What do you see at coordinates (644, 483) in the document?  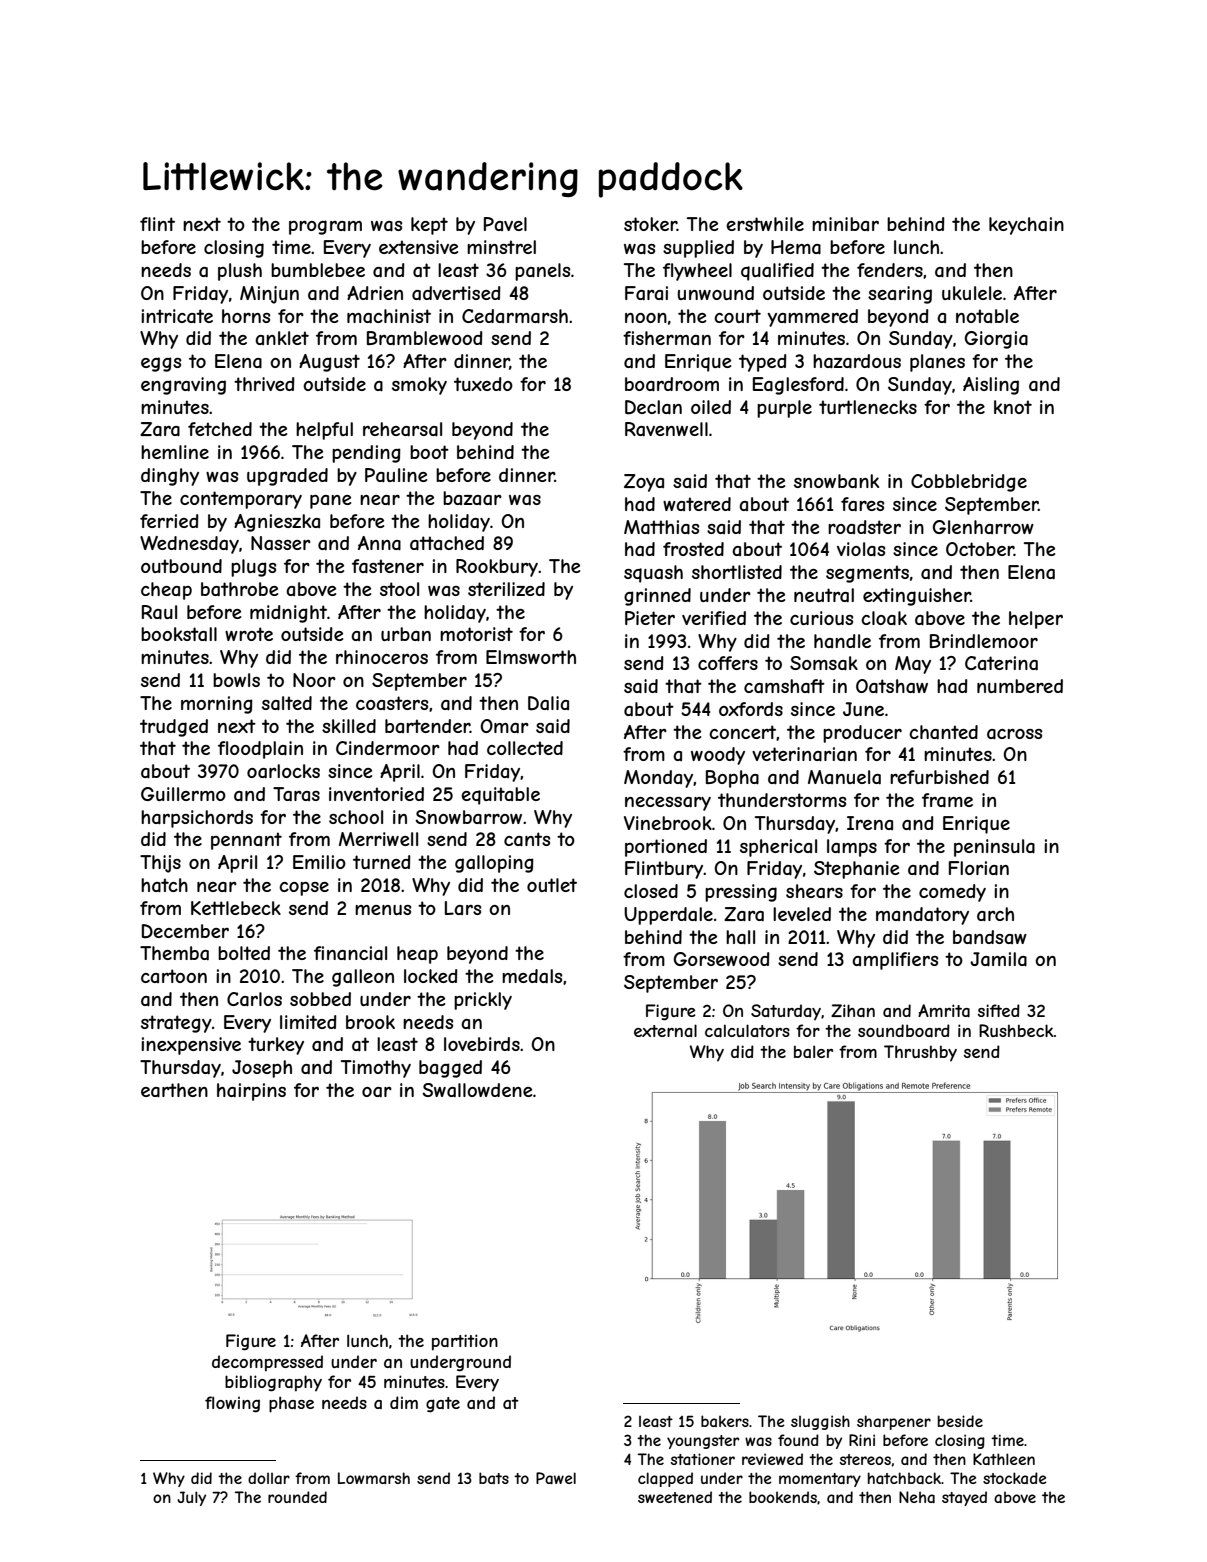 I see `Zoya` at bounding box center [644, 483].
